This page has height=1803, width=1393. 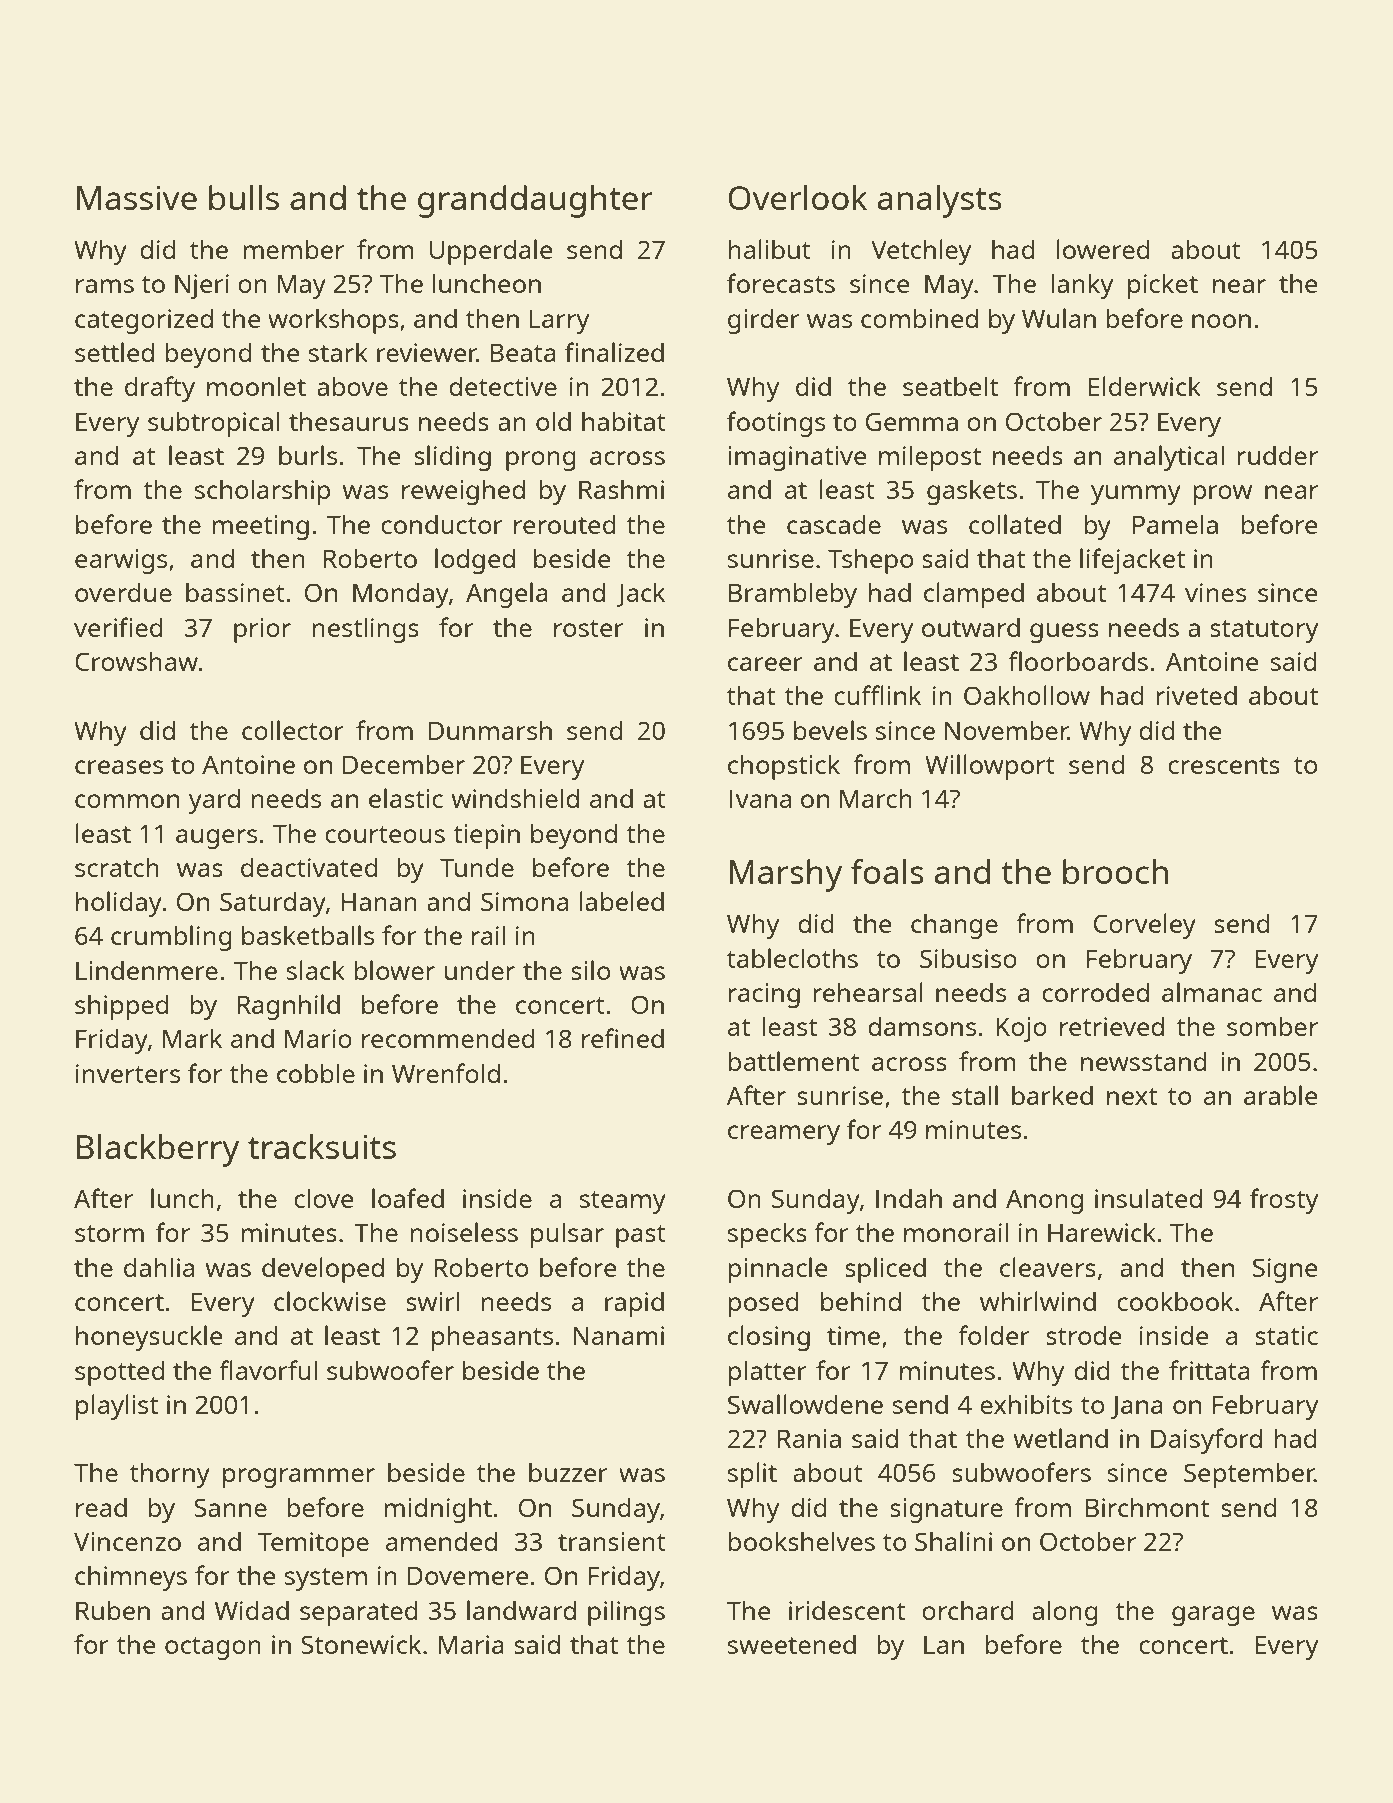 I want to click on crumbling, so click(x=171, y=938).
